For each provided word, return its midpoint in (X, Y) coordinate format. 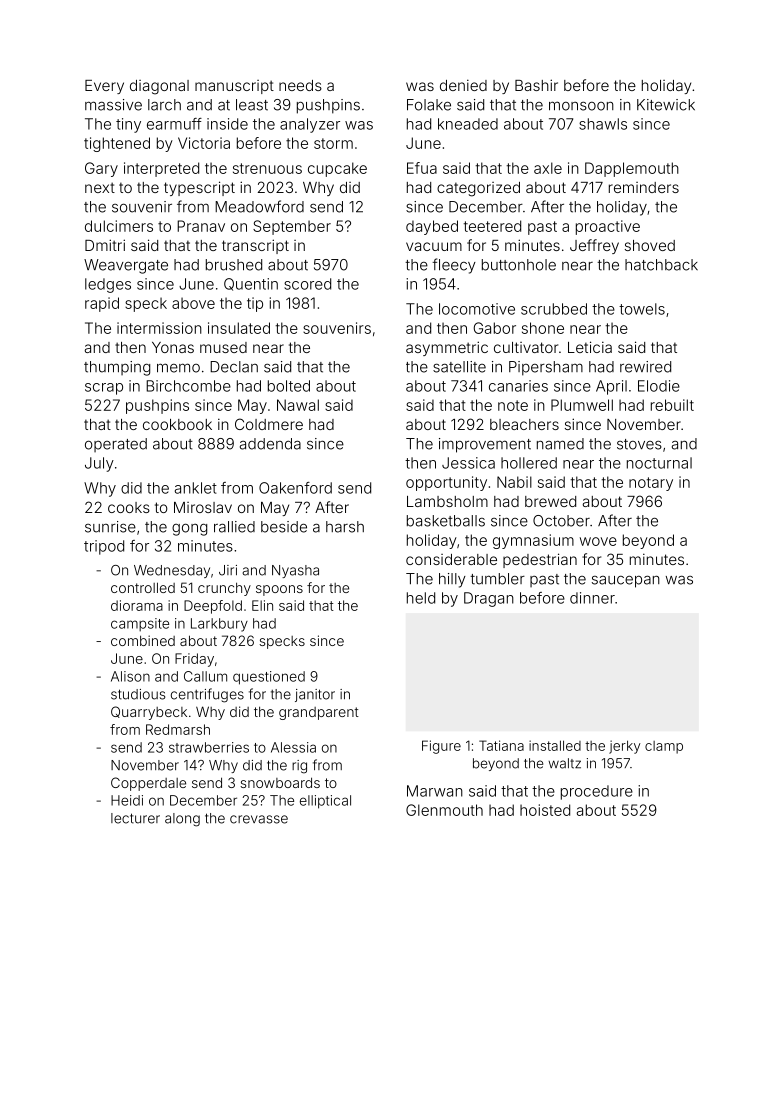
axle (548, 168)
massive (113, 105)
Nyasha (295, 571)
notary (651, 484)
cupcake (337, 169)
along (182, 820)
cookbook (177, 424)
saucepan (626, 581)
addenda (270, 444)
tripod (104, 547)
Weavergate (126, 266)
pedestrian (540, 560)
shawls (603, 124)
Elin (262, 605)
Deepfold (213, 607)
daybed (432, 227)
